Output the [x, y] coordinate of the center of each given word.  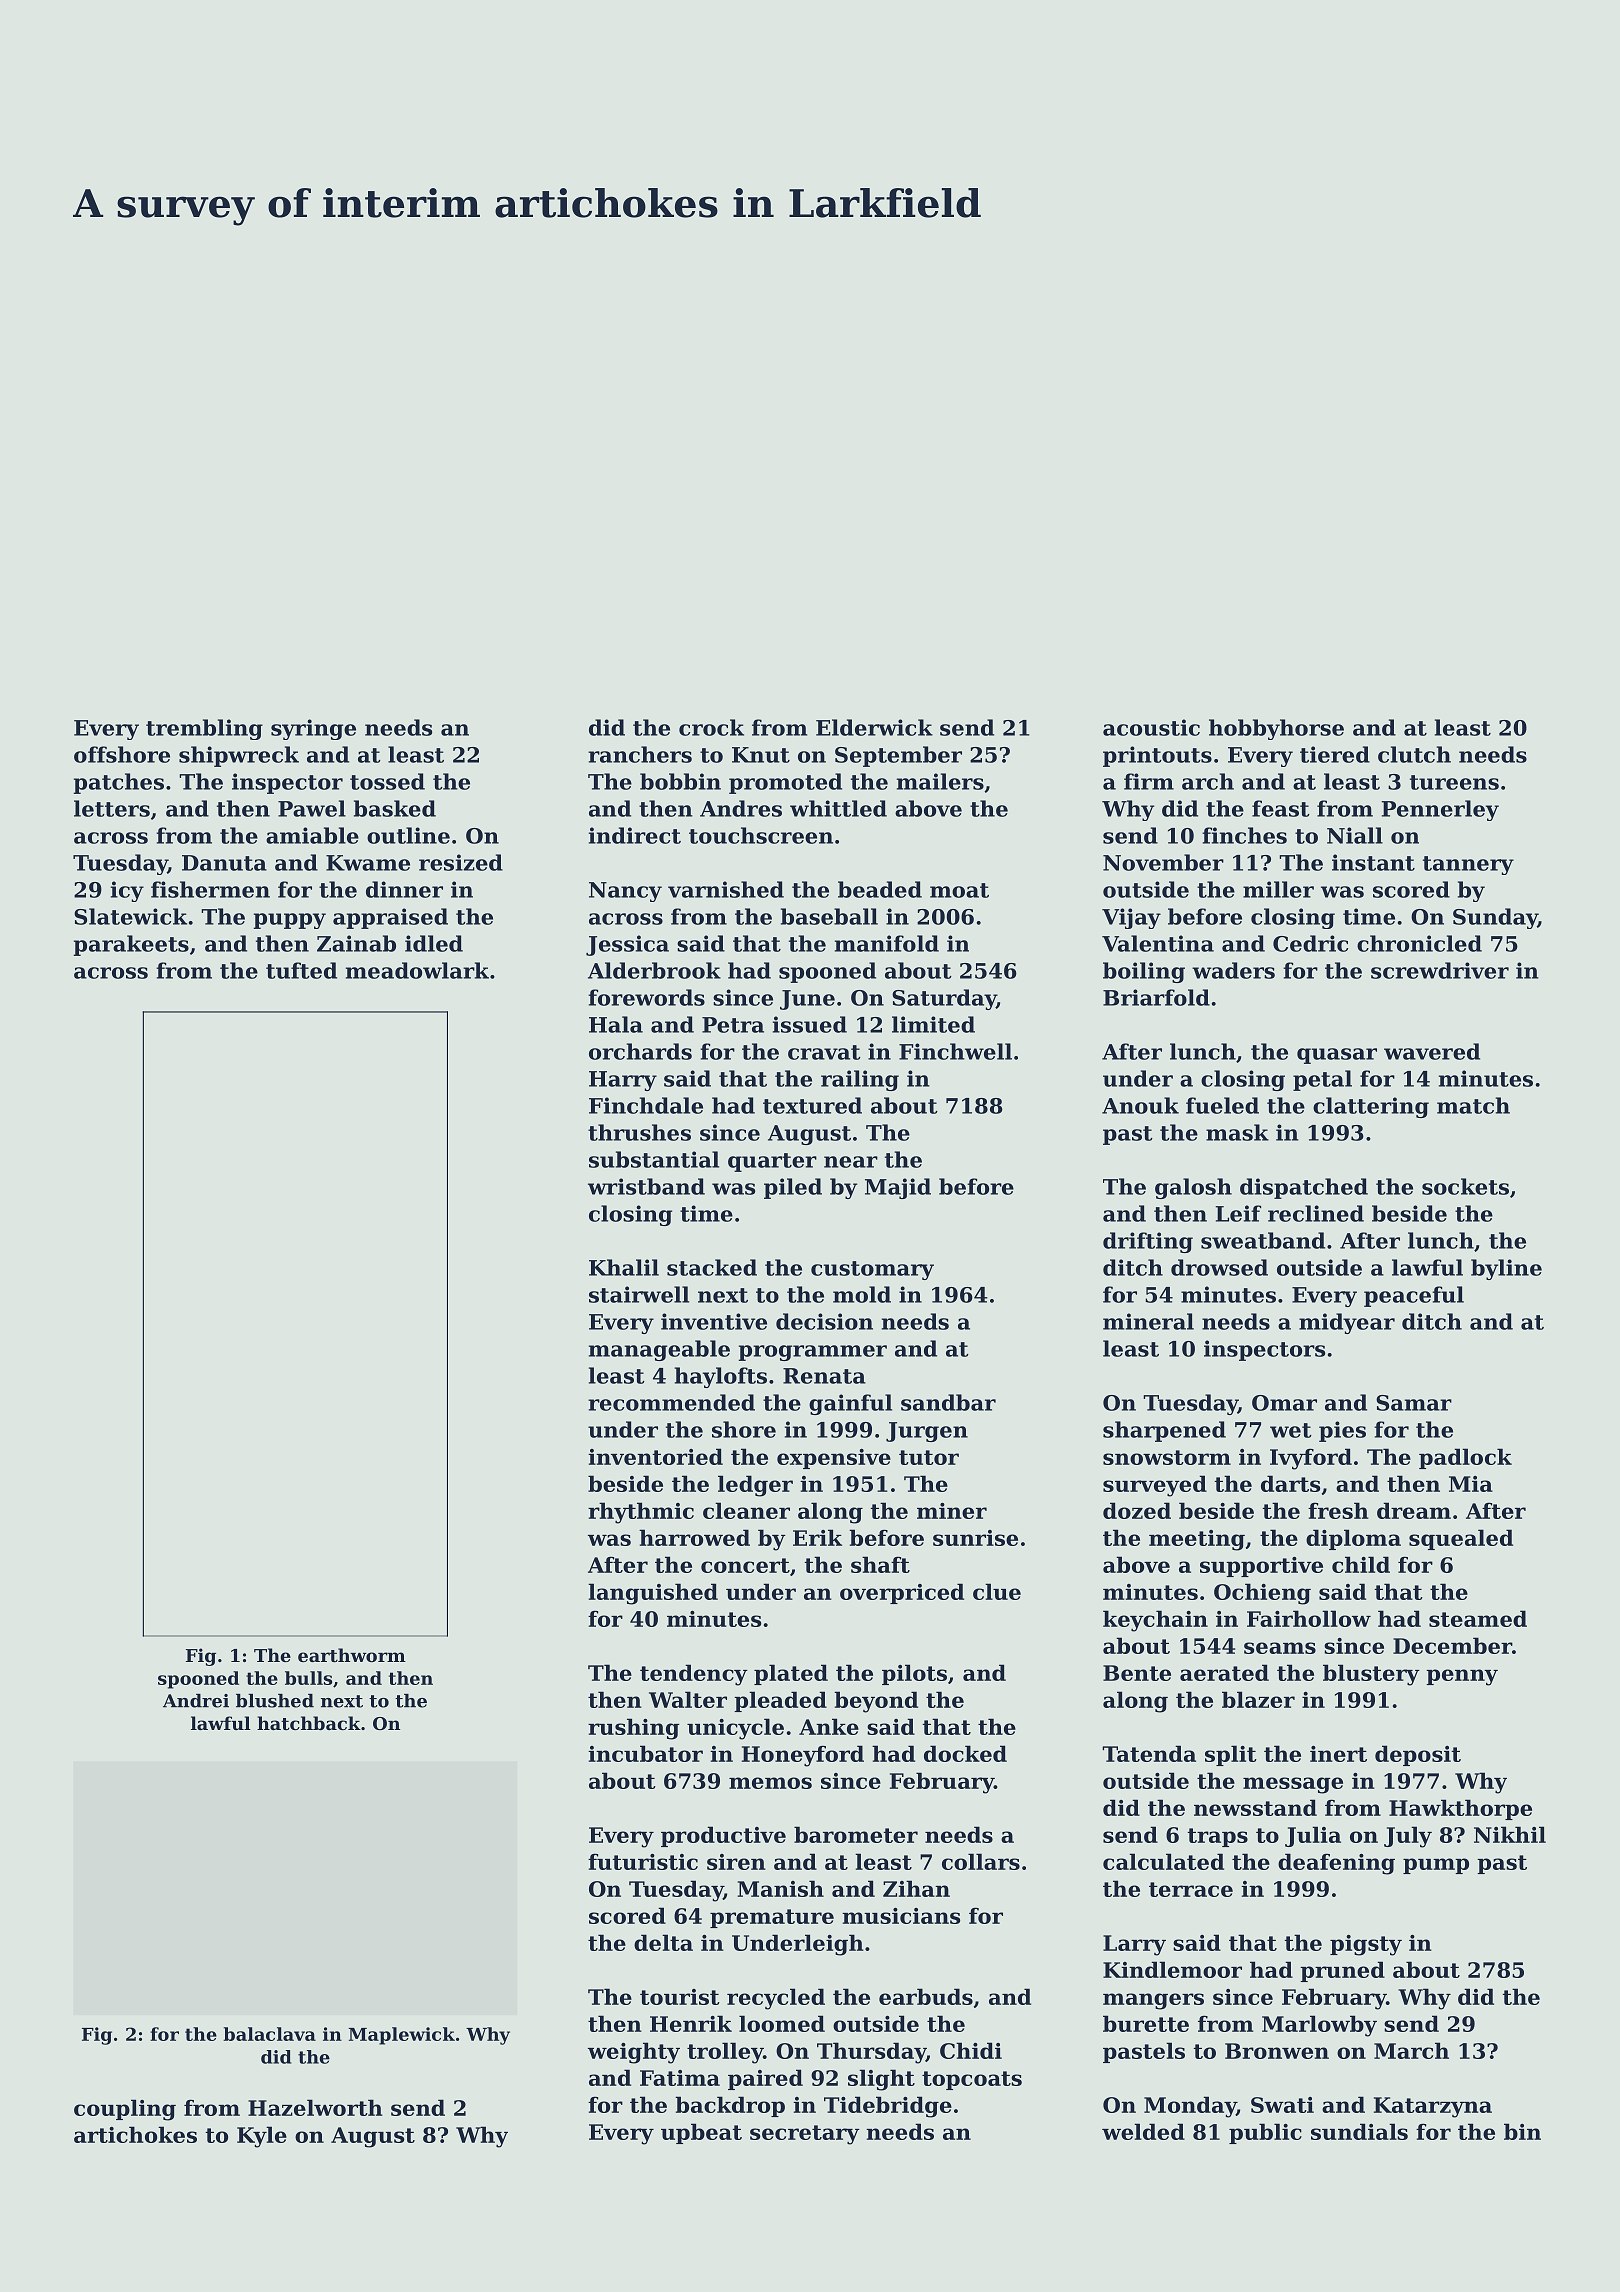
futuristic [643, 1861]
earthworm [352, 1655]
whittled [838, 808]
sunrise [975, 1538]
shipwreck [239, 756]
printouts [1157, 756]
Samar [1414, 1403]
